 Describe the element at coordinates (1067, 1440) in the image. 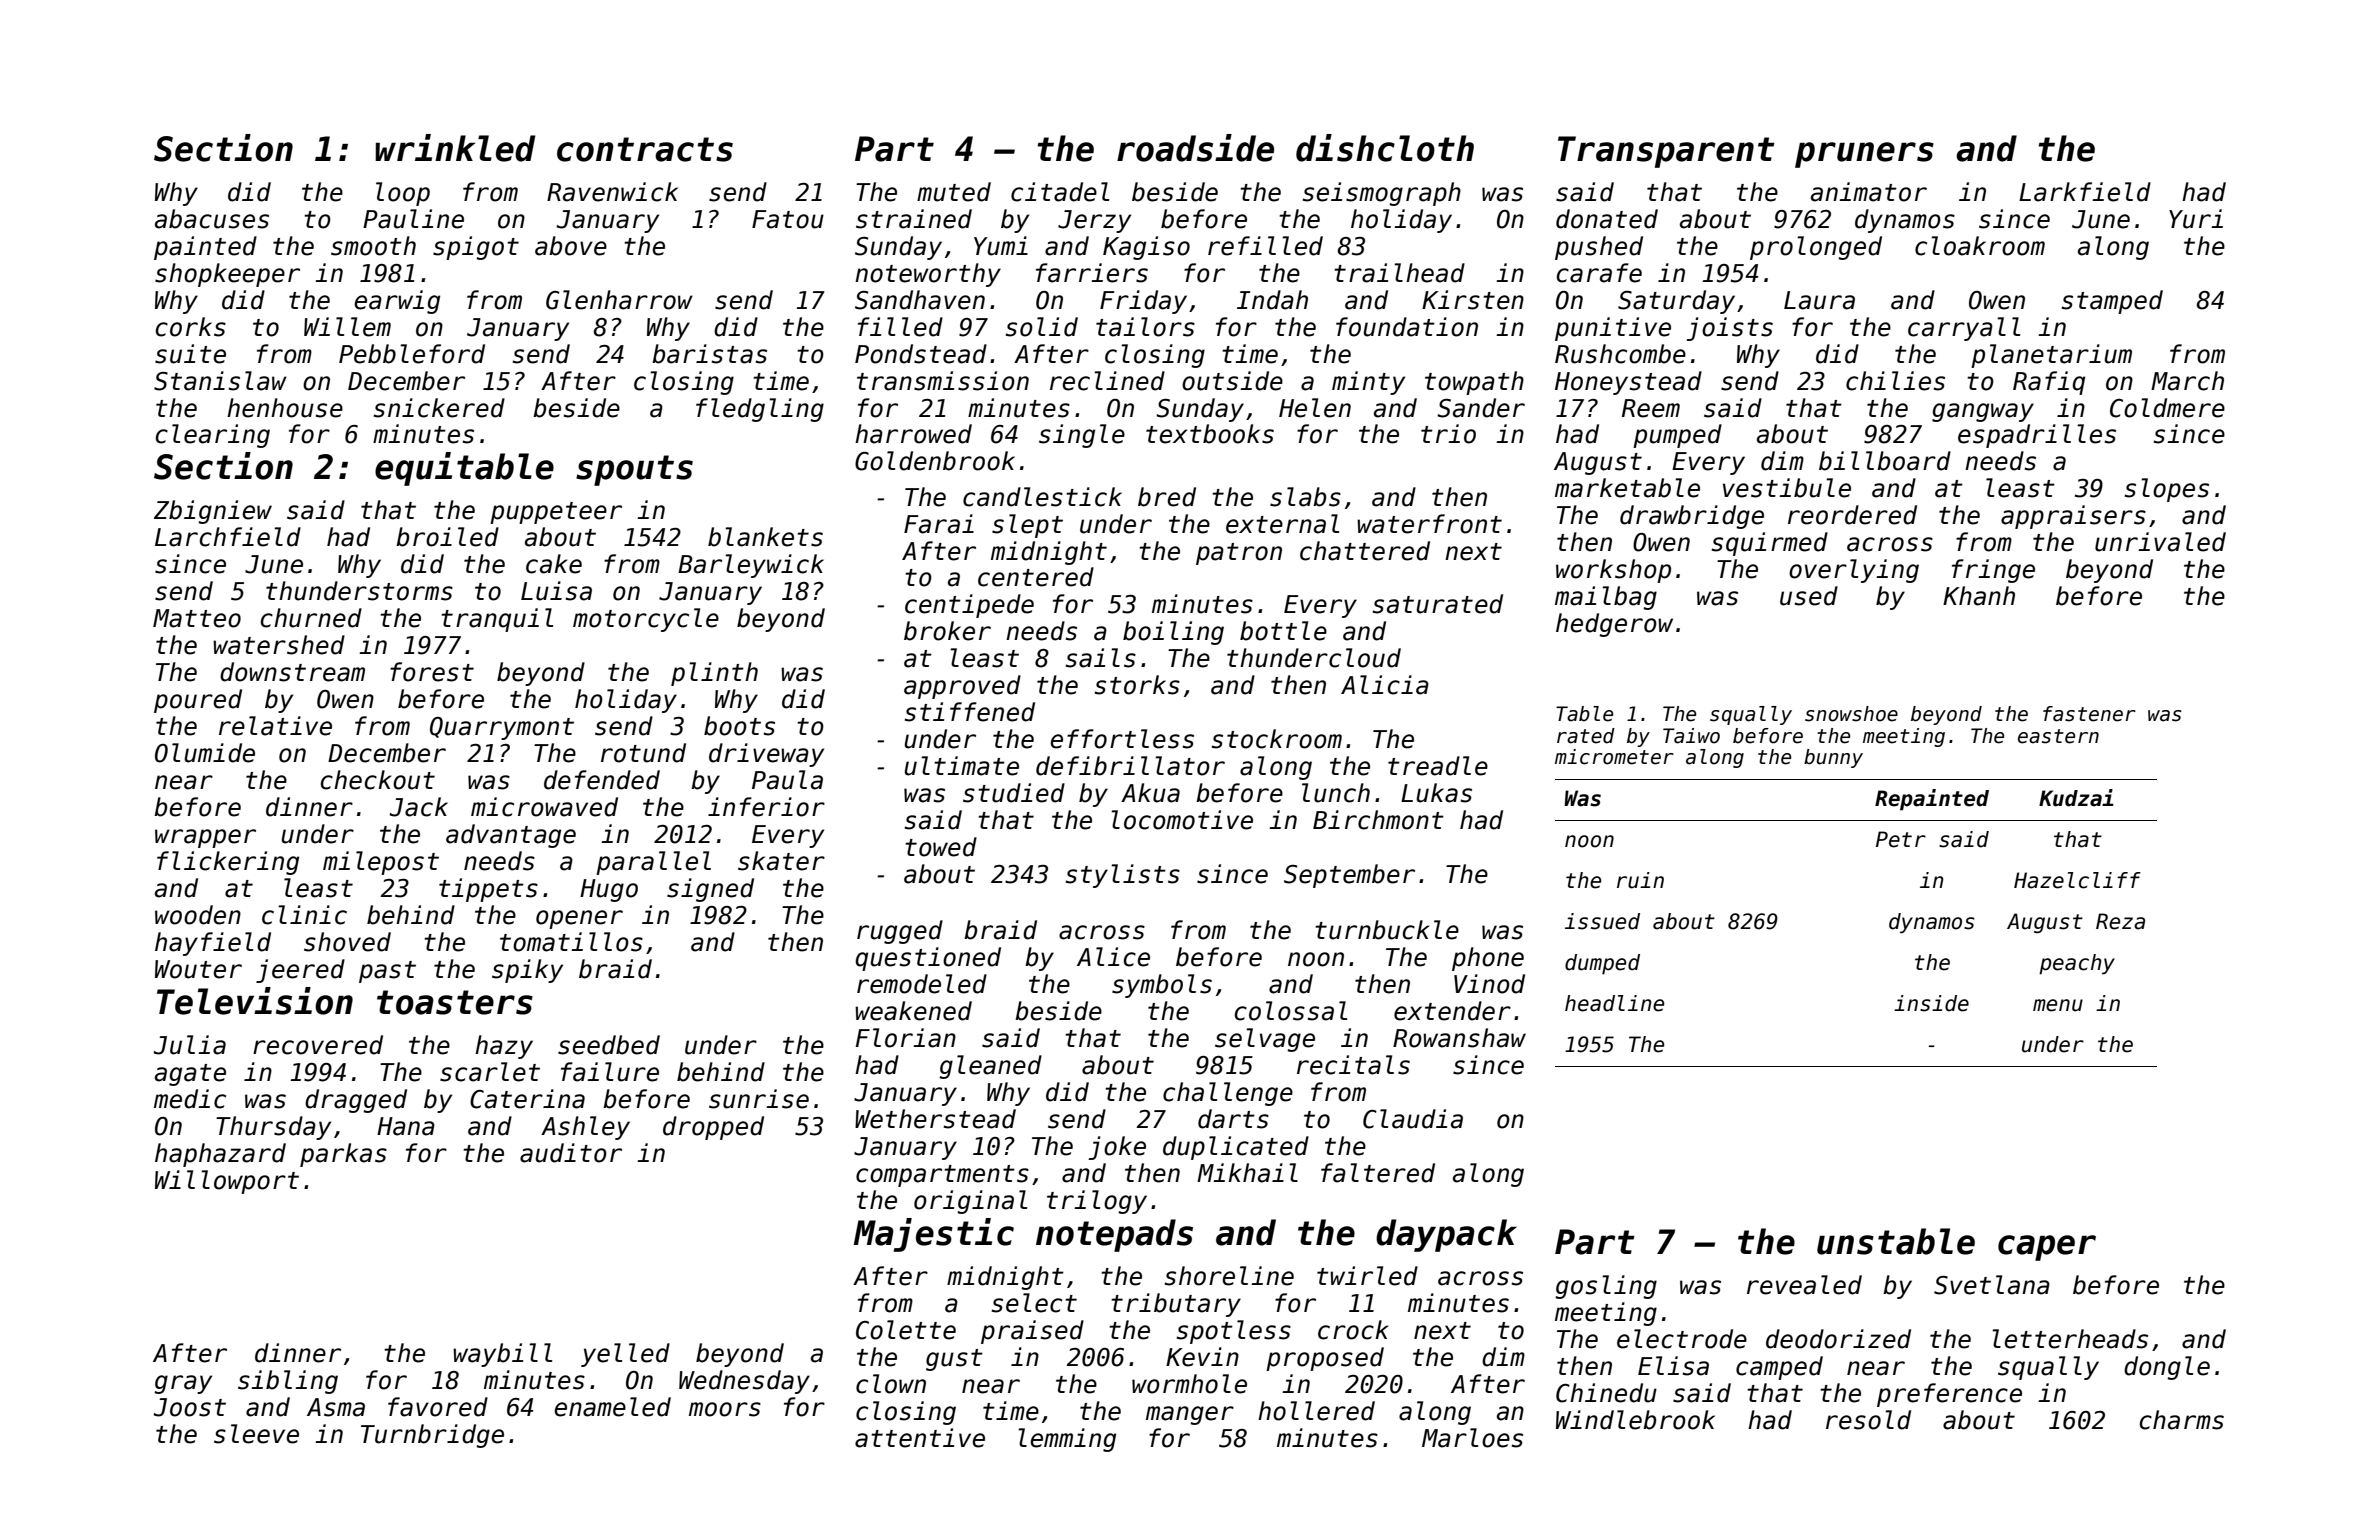

I see `lemming` at that location.
